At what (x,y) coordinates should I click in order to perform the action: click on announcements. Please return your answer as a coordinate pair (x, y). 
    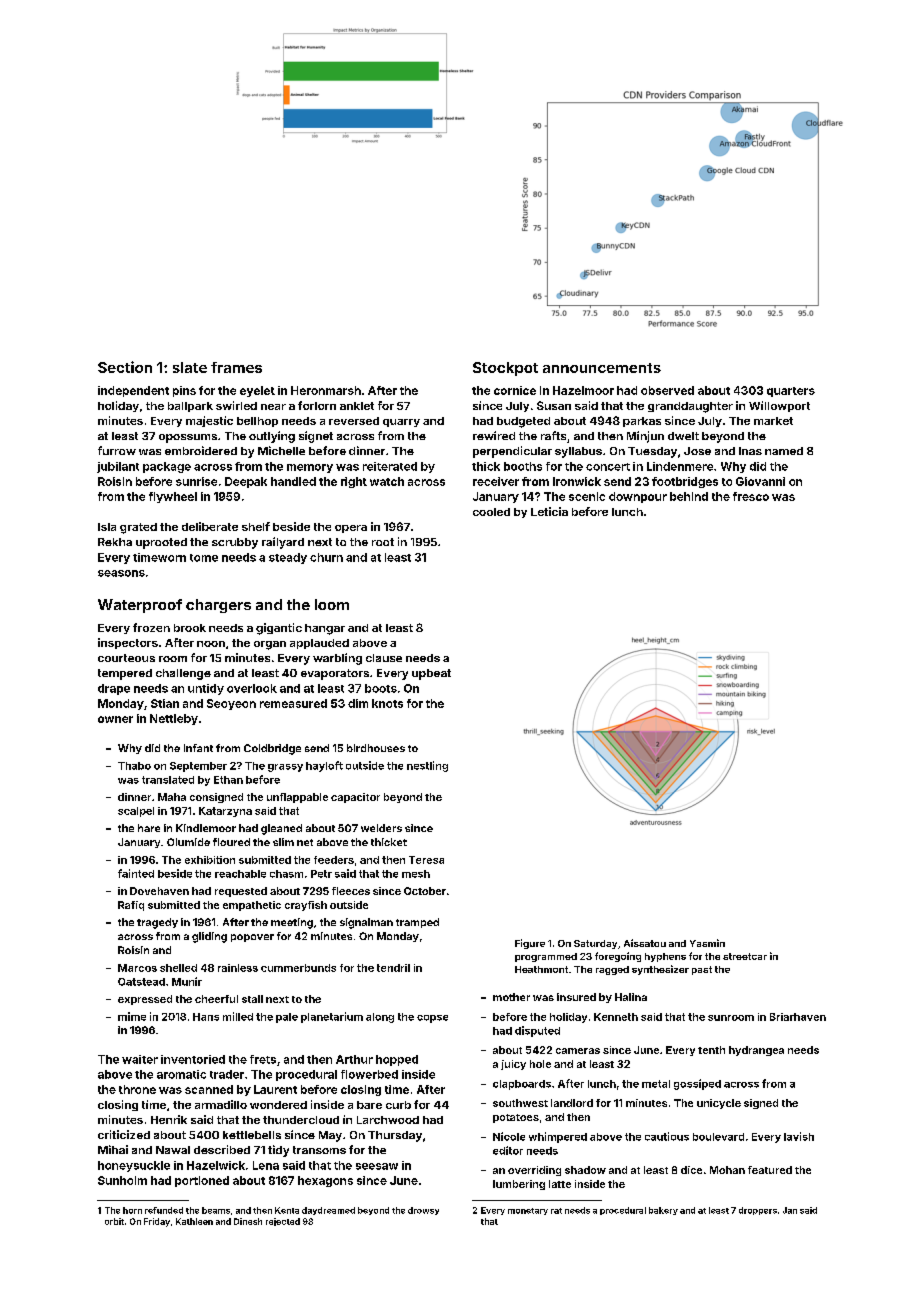
    Looking at the image, I should click on (602, 368).
